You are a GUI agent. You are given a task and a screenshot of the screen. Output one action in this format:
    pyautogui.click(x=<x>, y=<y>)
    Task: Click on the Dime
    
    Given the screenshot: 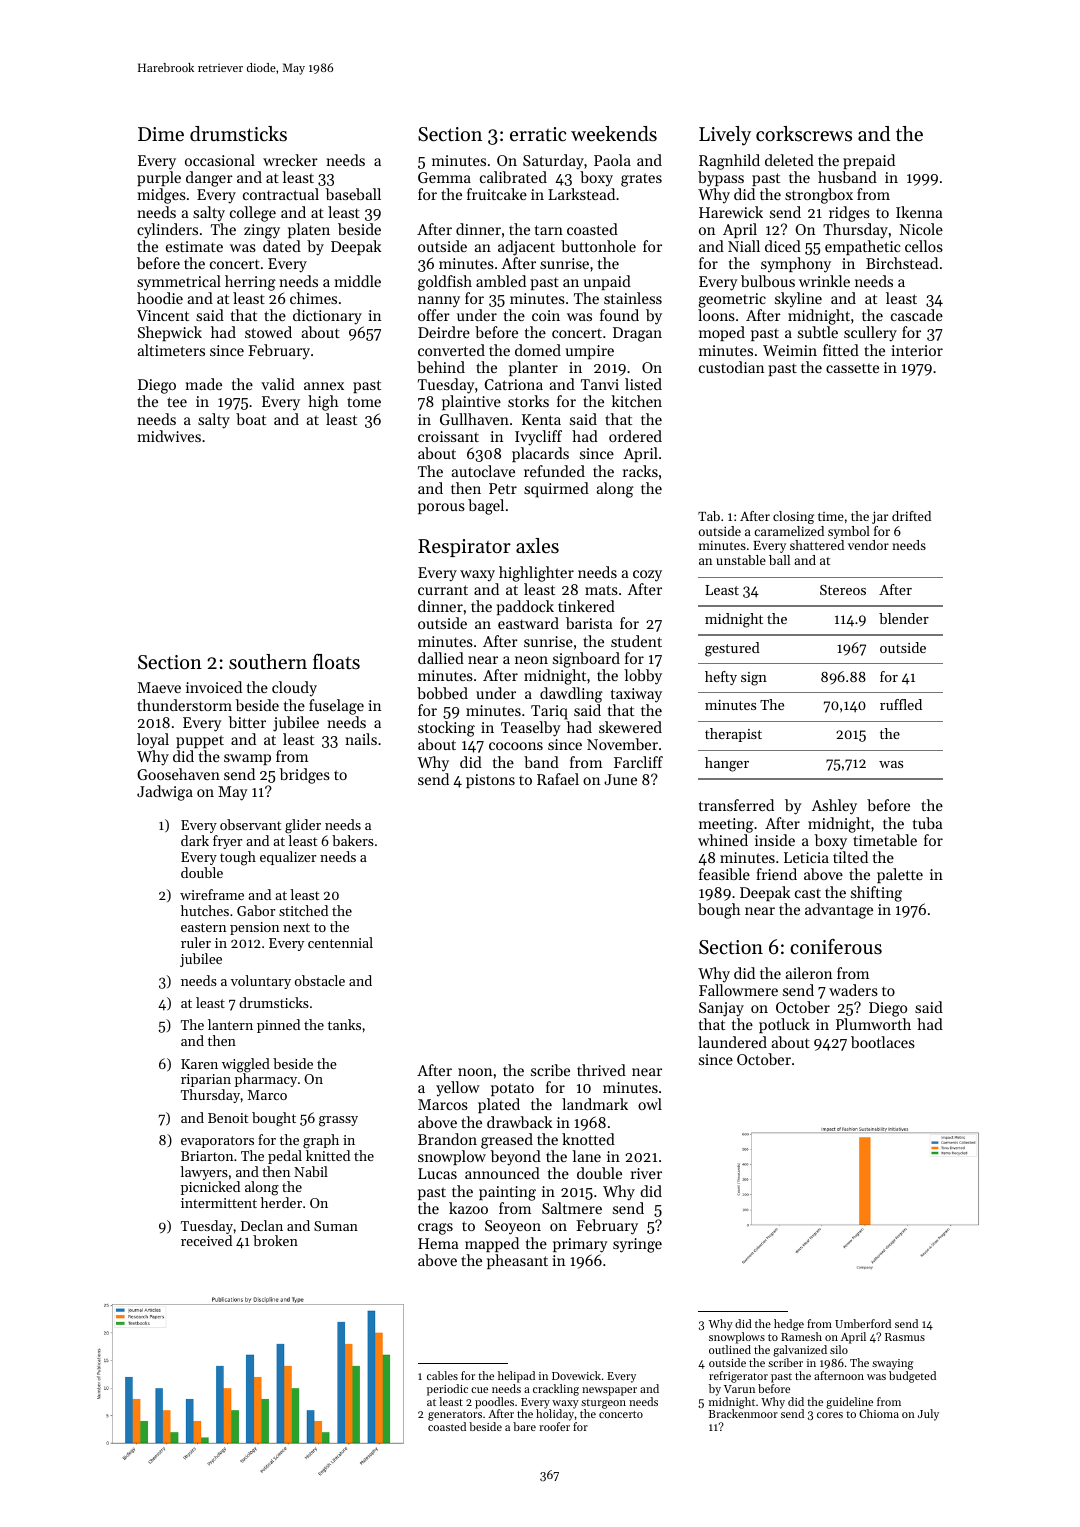 What is the action you would take?
    pyautogui.click(x=161, y=134)
